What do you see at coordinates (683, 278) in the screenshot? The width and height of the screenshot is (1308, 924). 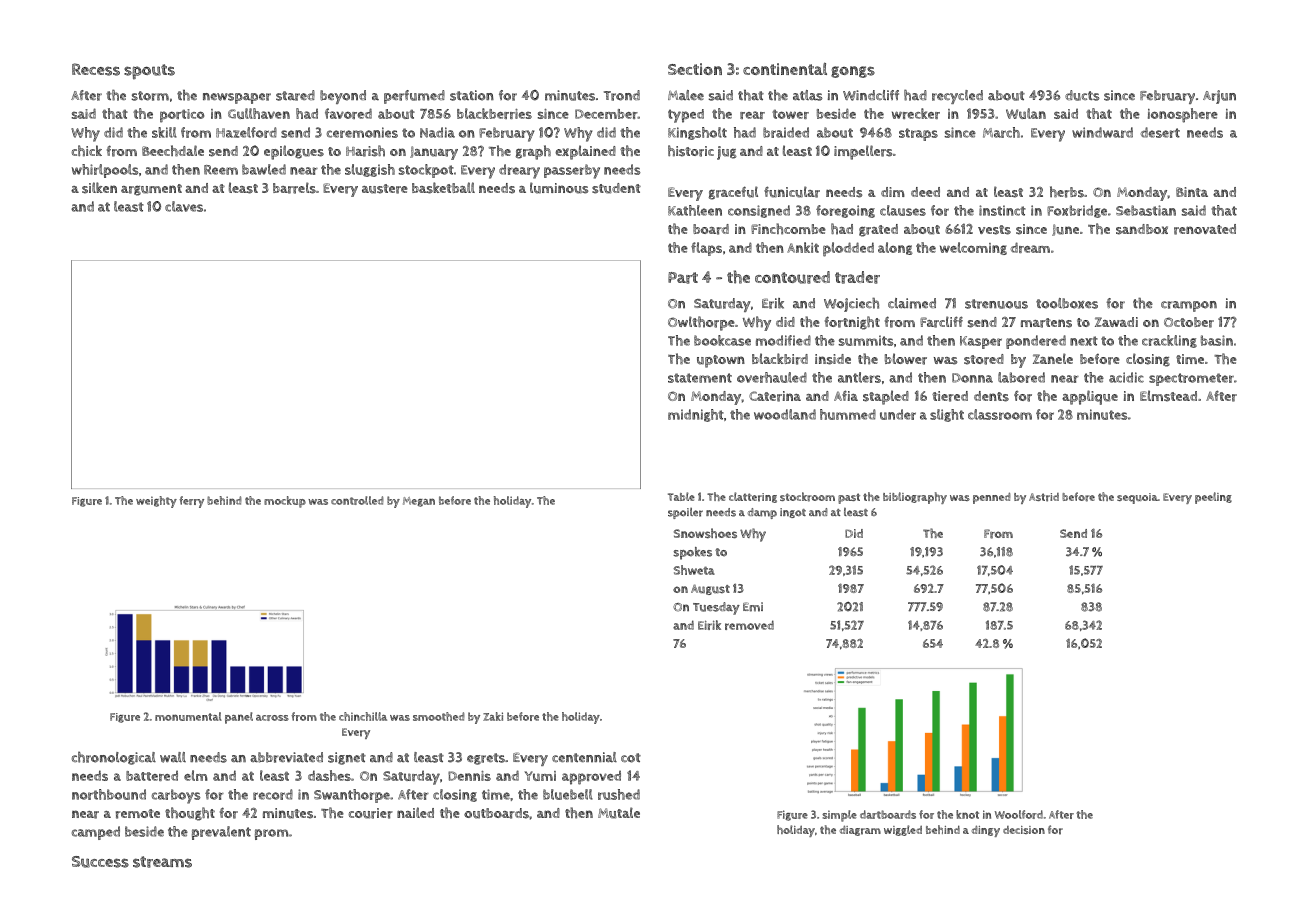 I see `Part` at bounding box center [683, 278].
